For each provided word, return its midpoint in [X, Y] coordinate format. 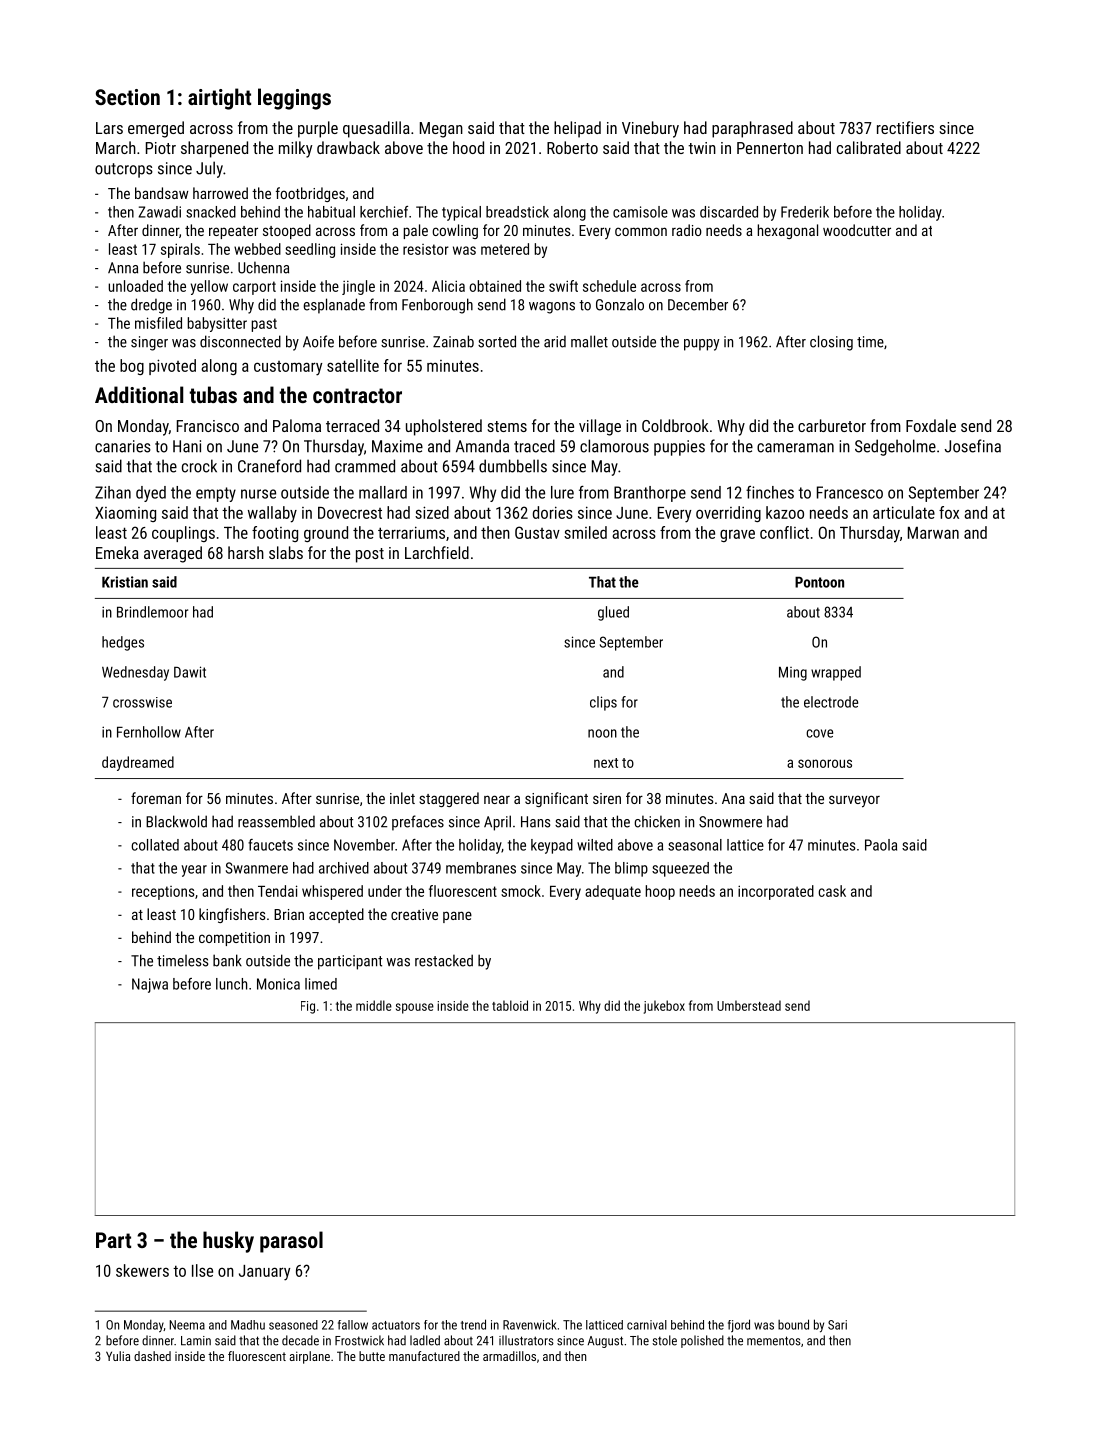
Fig [308, 1007]
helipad [577, 129]
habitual [331, 212]
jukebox [664, 1007]
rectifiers [905, 127]
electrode [831, 702]
